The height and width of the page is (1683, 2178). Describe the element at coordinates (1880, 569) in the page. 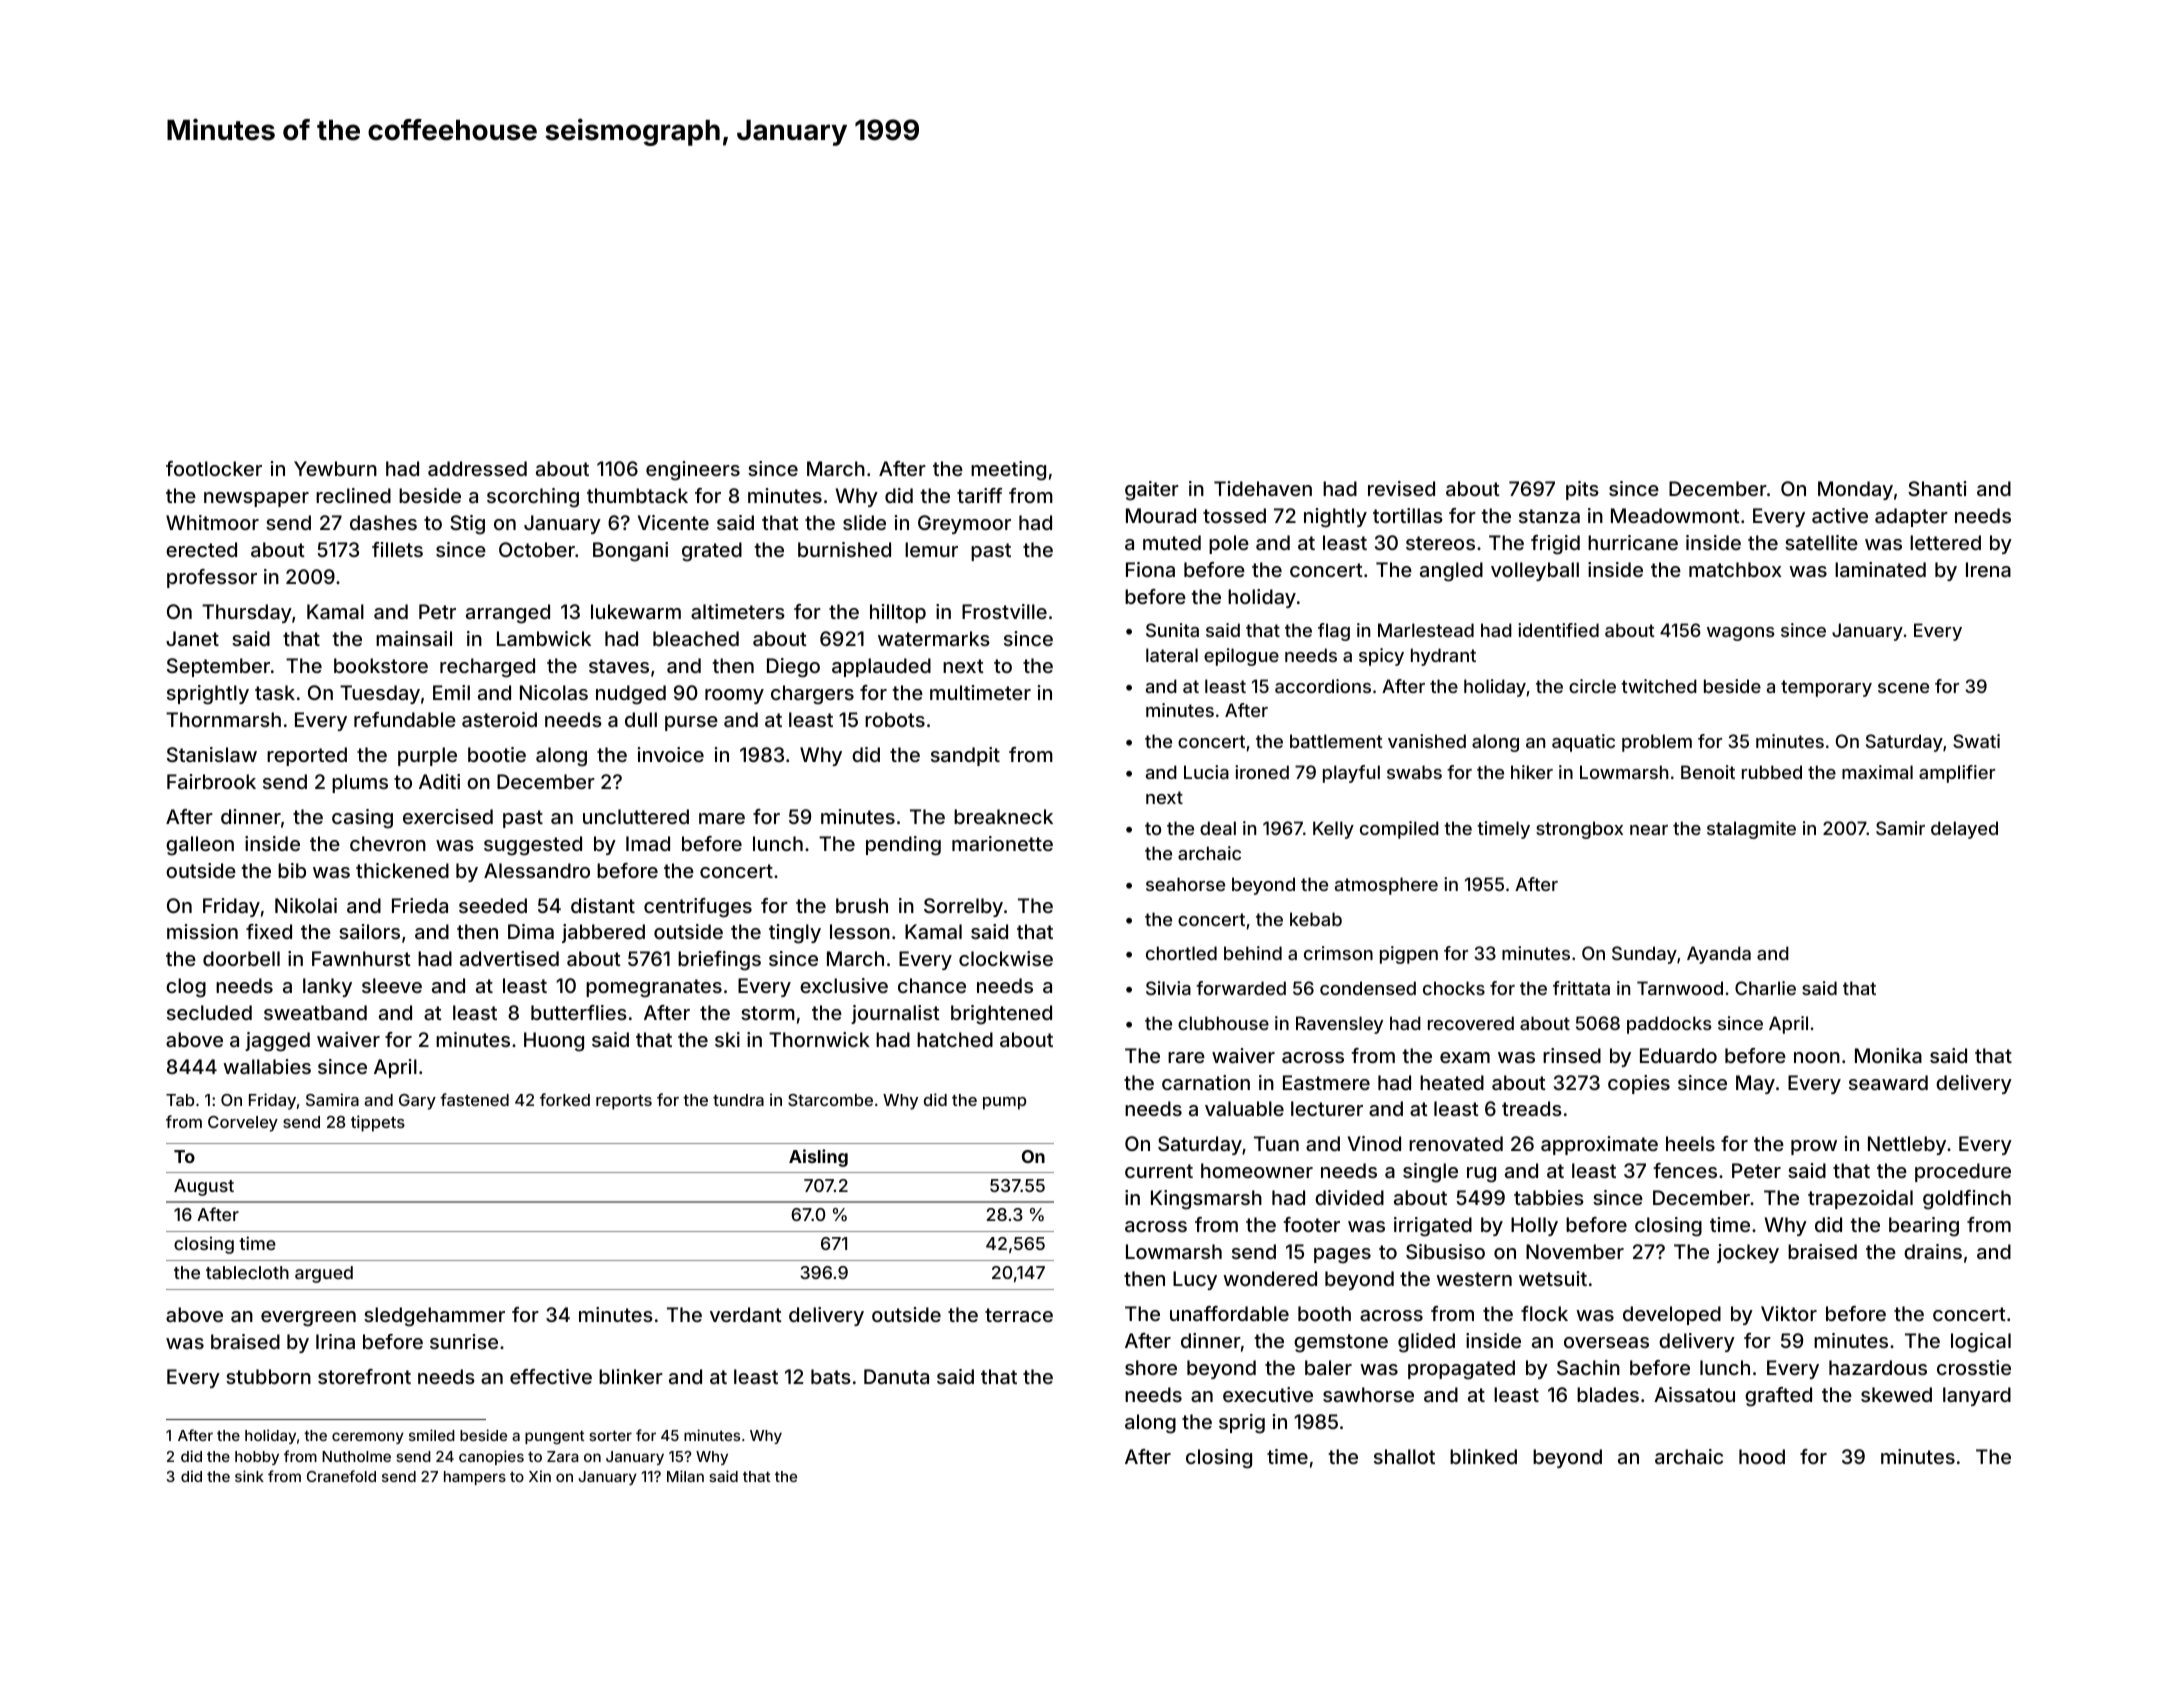

I see `laminated` at that location.
